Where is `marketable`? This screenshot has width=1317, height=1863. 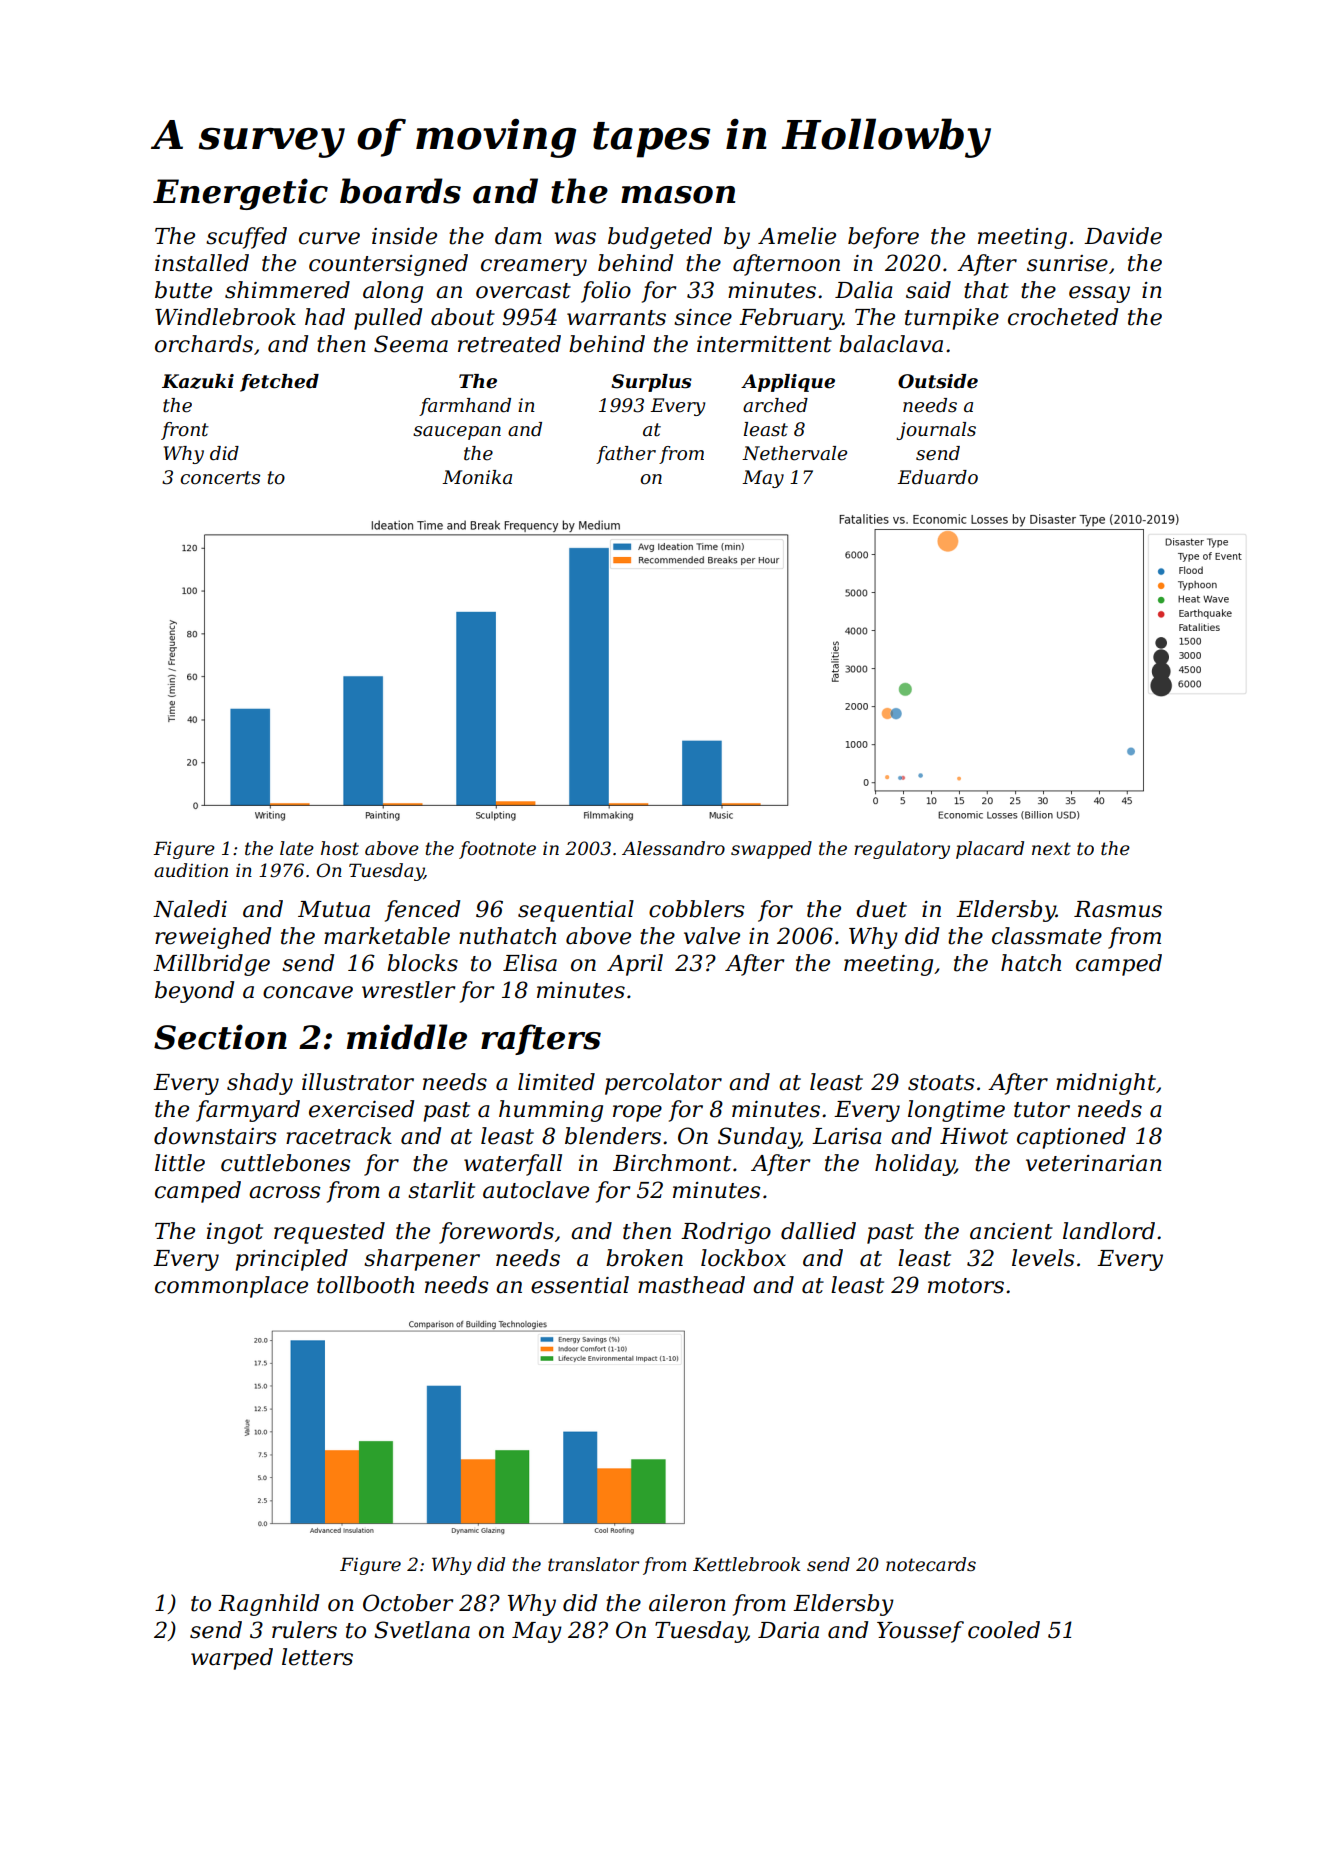 marketable is located at coordinates (387, 936).
